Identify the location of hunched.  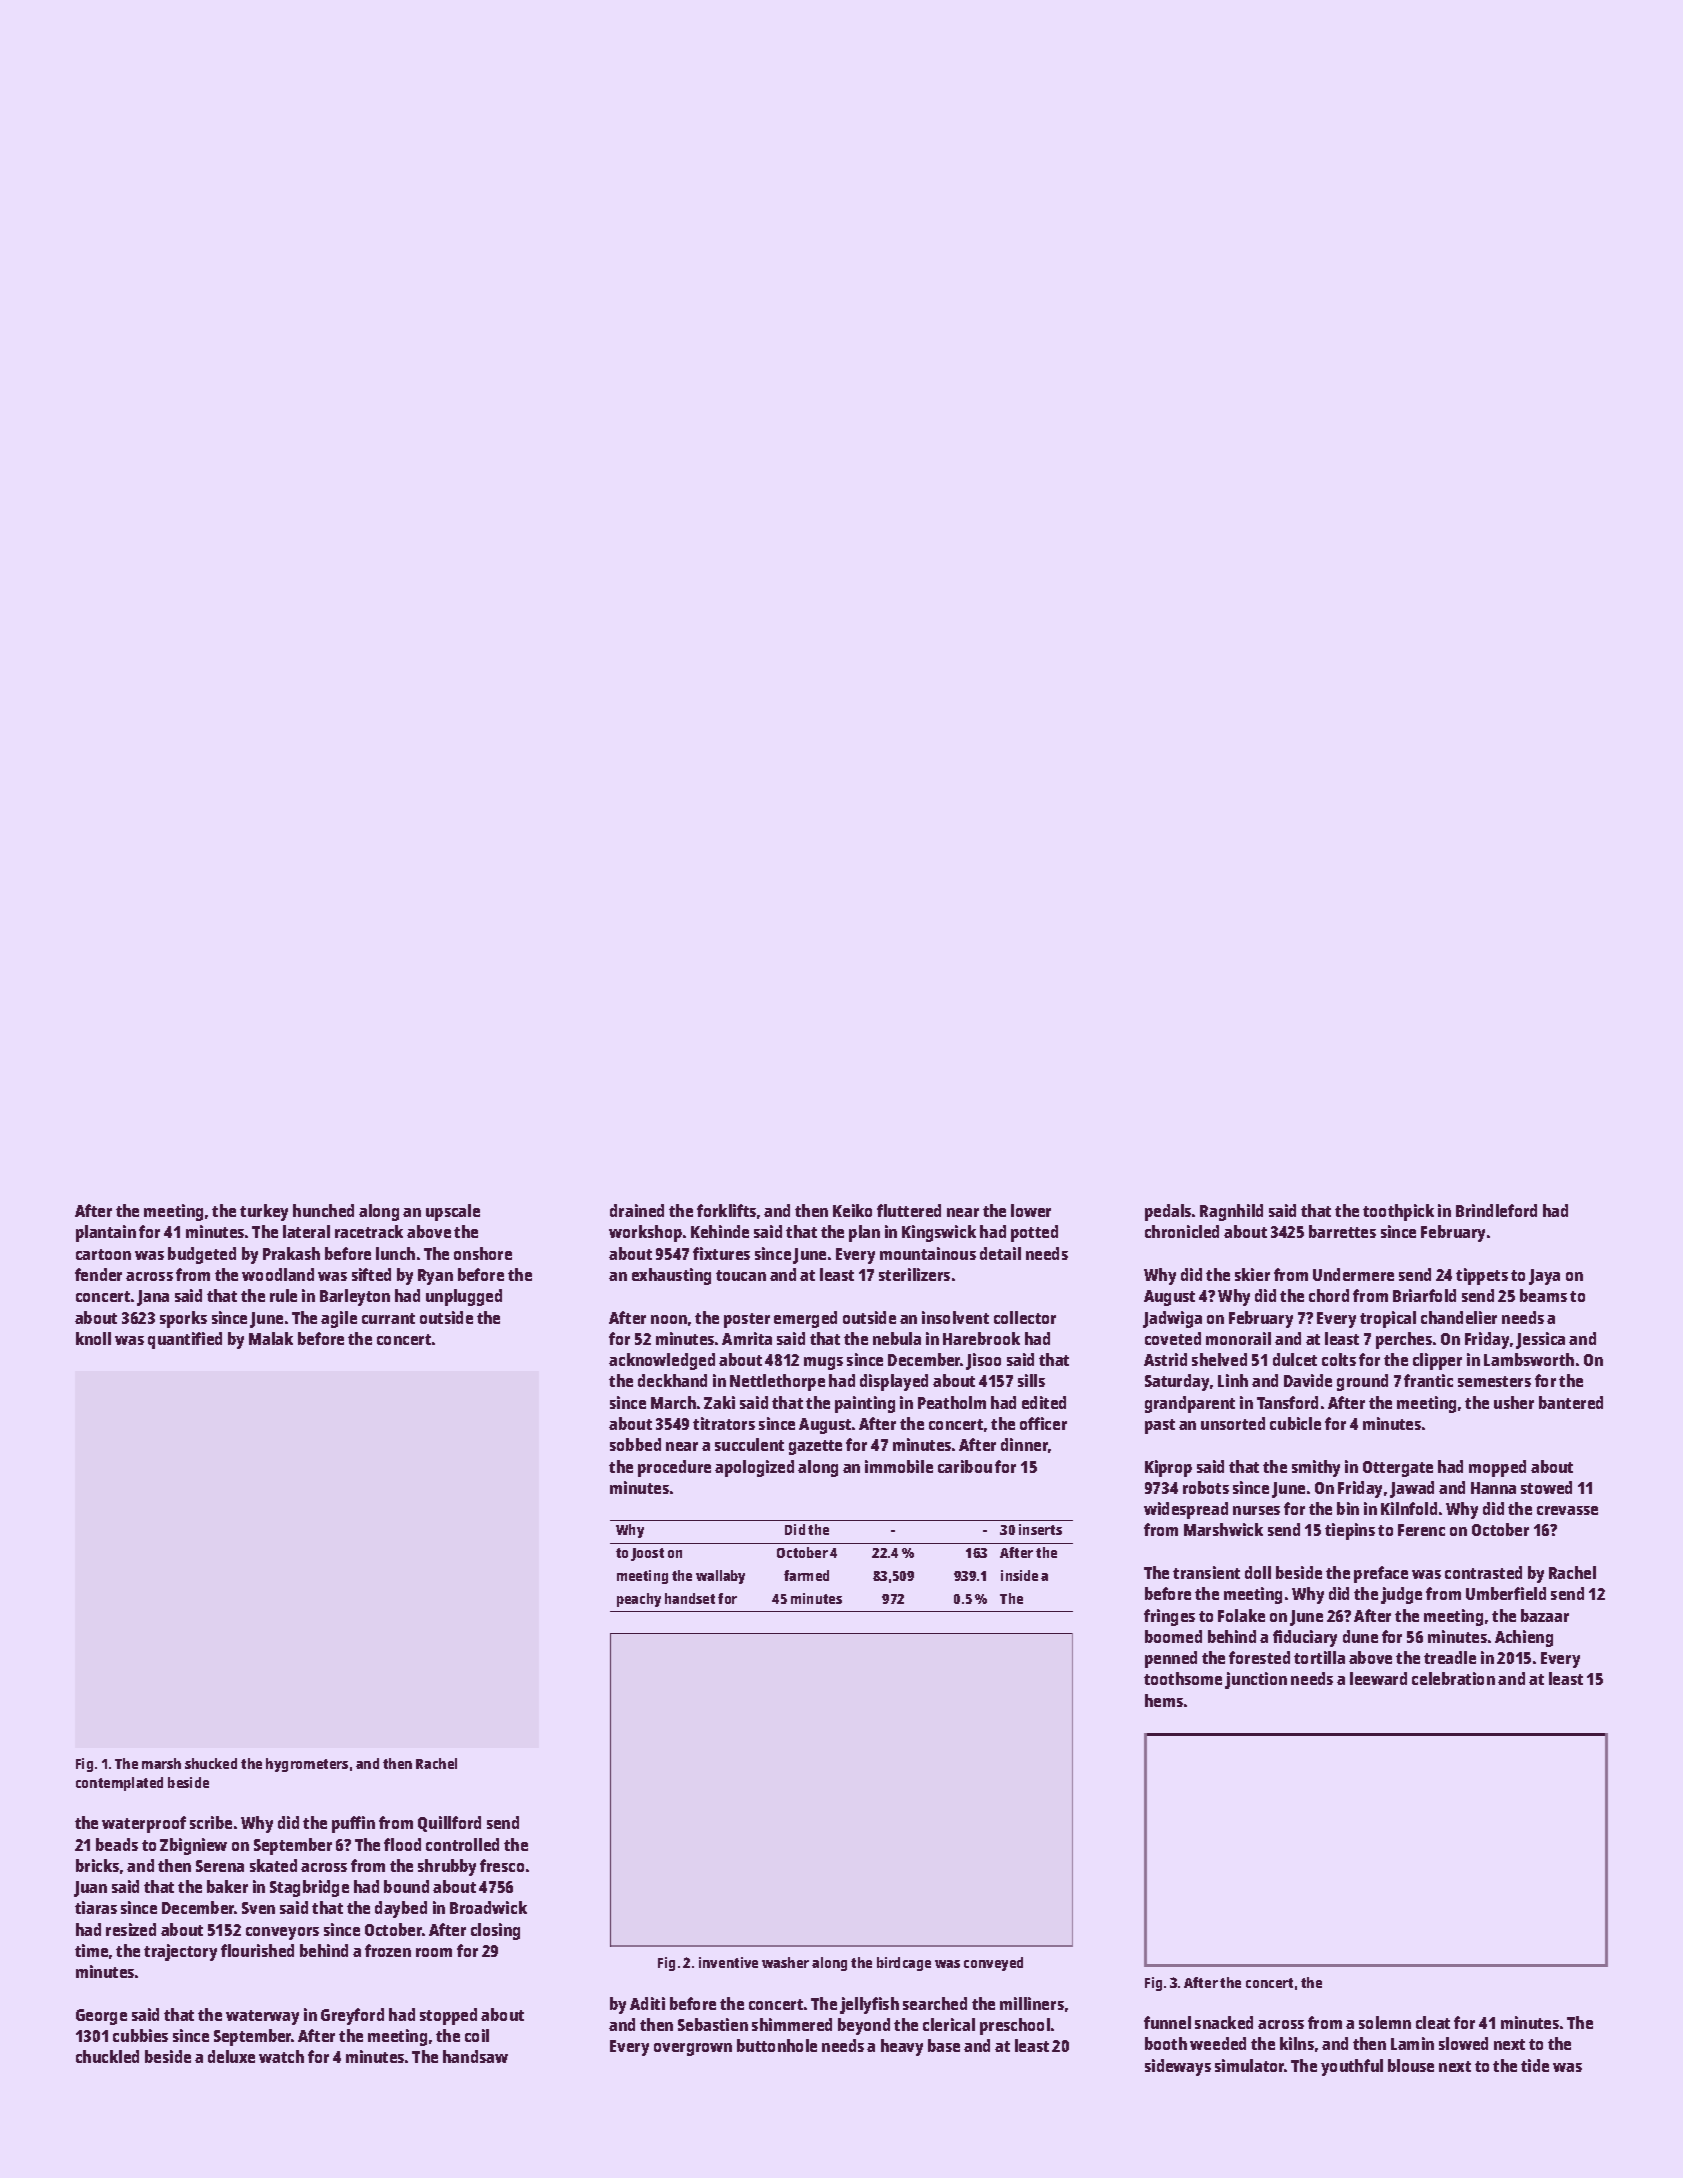
(323, 1210).
